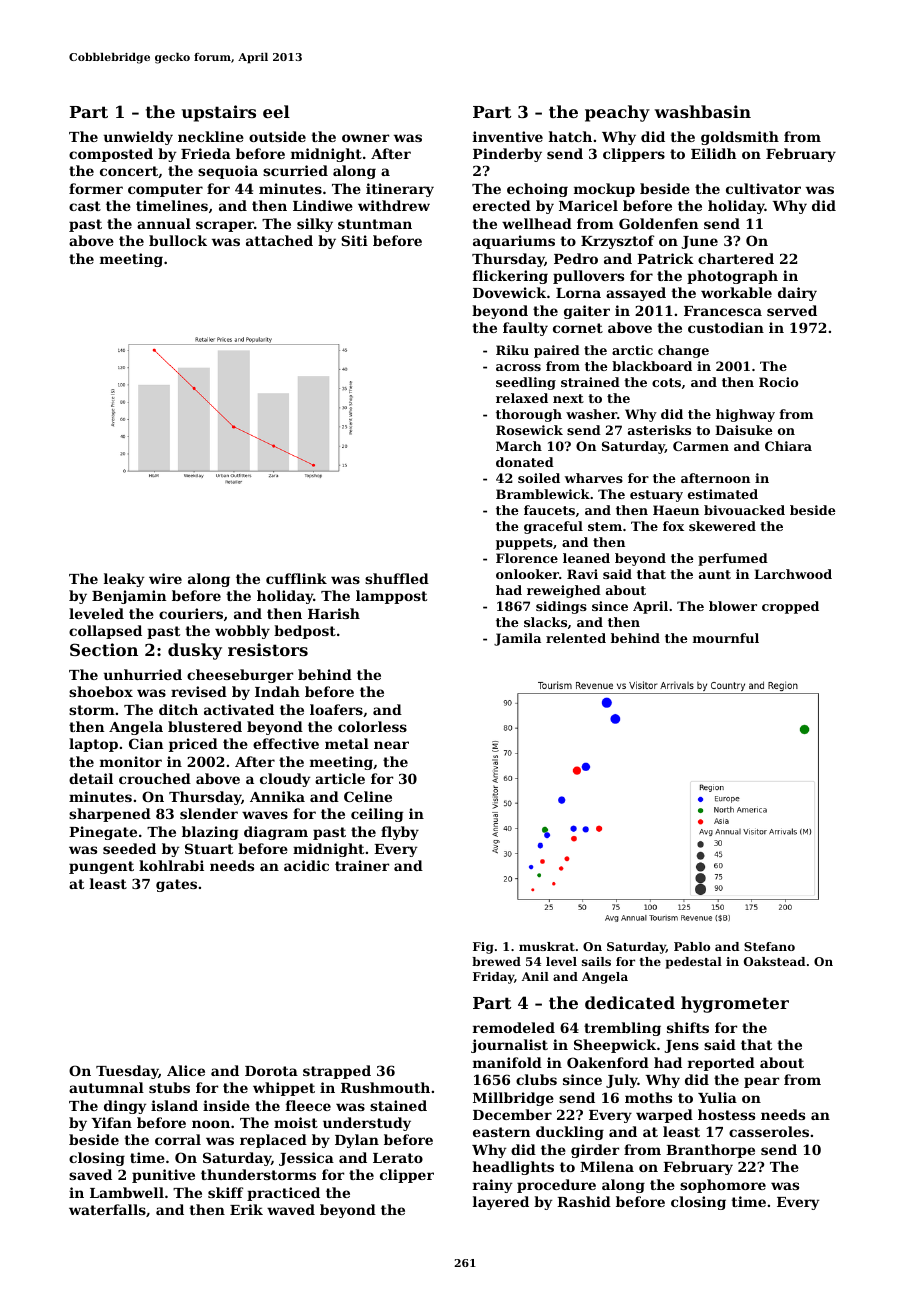 Image resolution: width=908 pixels, height=1316 pixels. Describe the element at coordinates (797, 294) in the screenshot. I see `dairy` at that location.
